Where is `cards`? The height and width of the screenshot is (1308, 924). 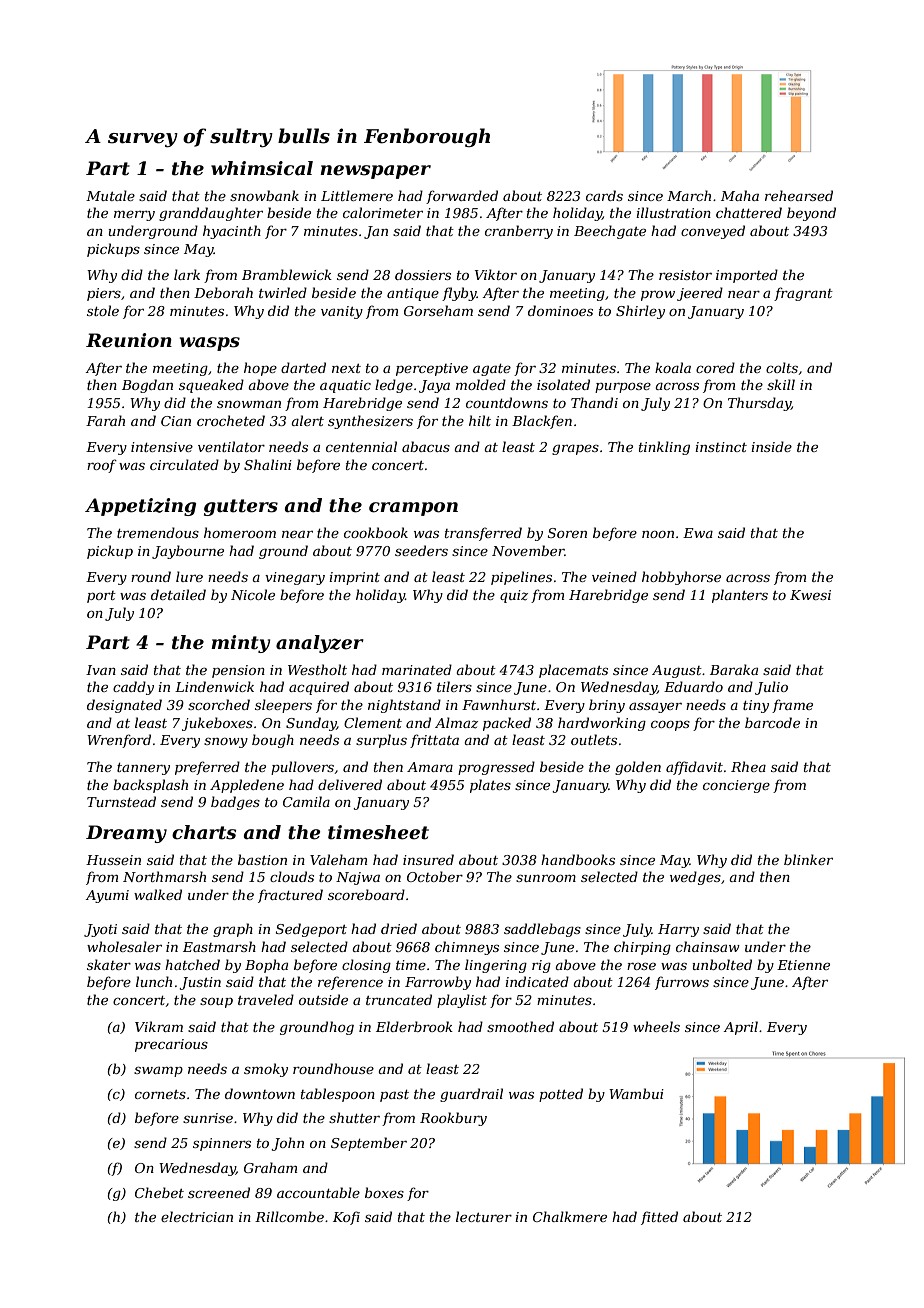 cards is located at coordinates (604, 195).
